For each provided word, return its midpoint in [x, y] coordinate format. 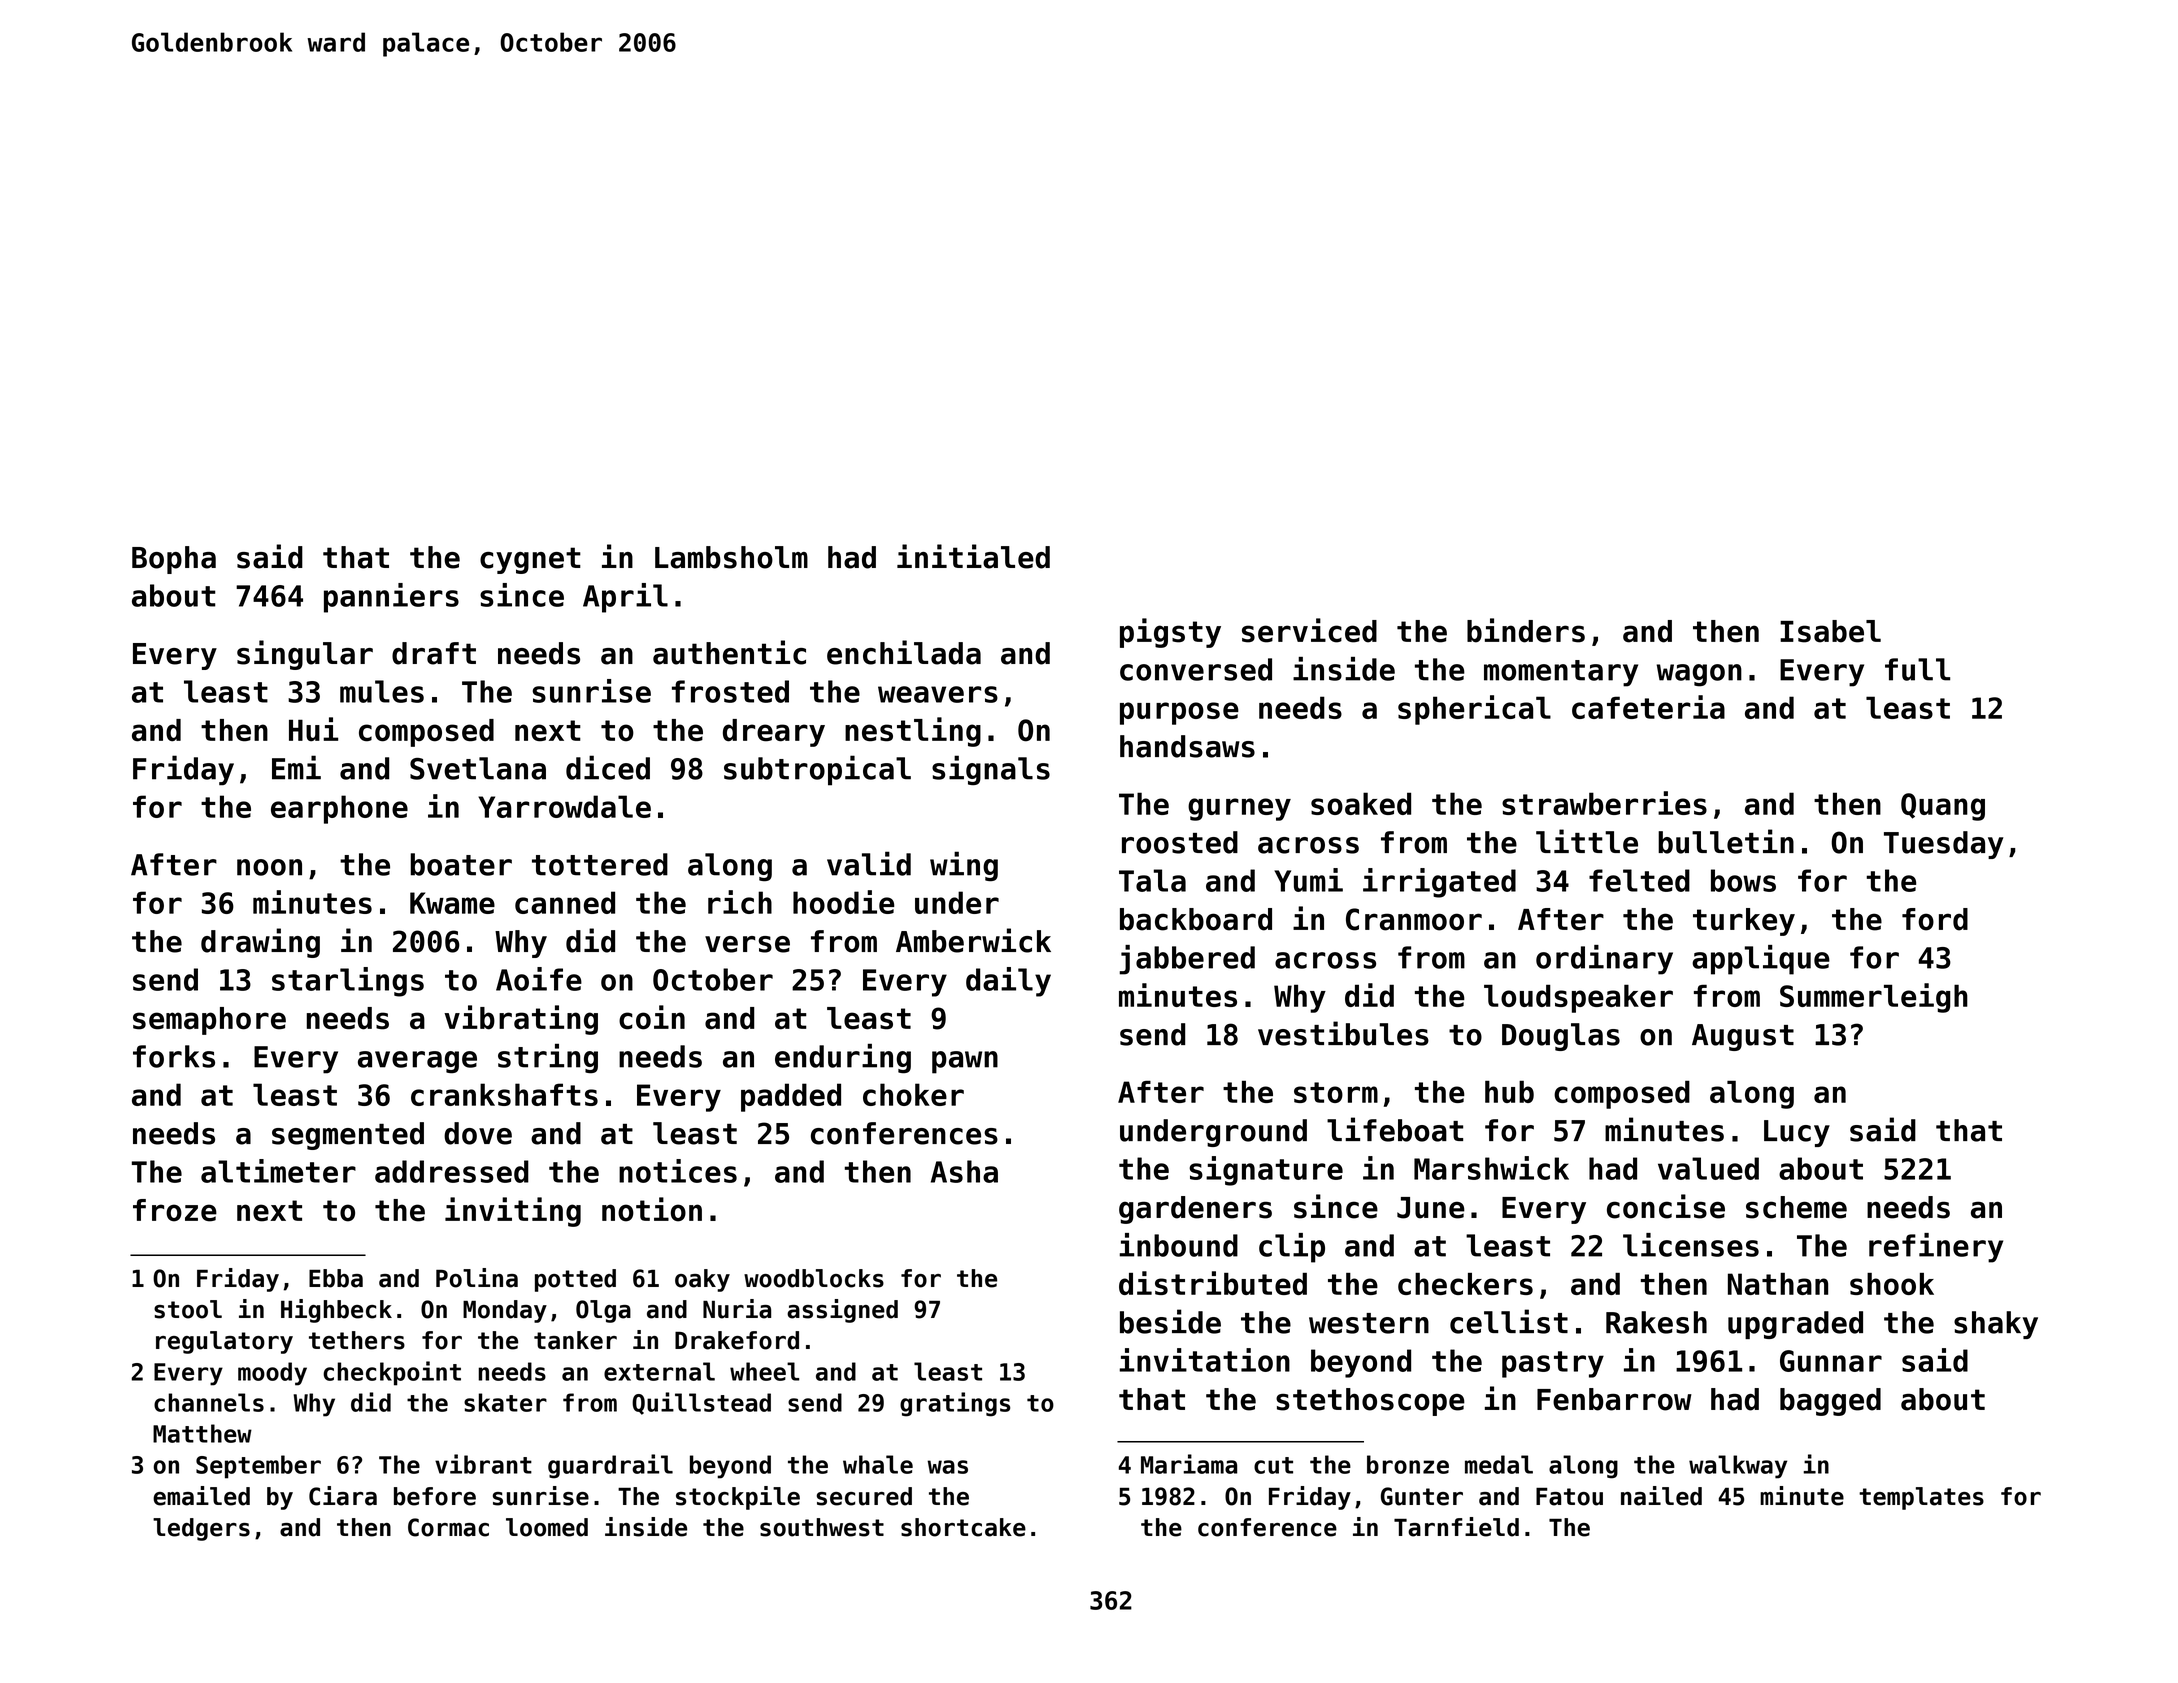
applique [1761, 960]
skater [505, 1402]
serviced [1309, 630]
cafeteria [1648, 707]
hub [1509, 1092]
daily [1008, 982]
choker [913, 1094]
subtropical [817, 770]
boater [461, 864]
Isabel [1830, 631]
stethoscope [1370, 1402]
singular [305, 655]
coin [652, 1017]
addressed [452, 1171]
